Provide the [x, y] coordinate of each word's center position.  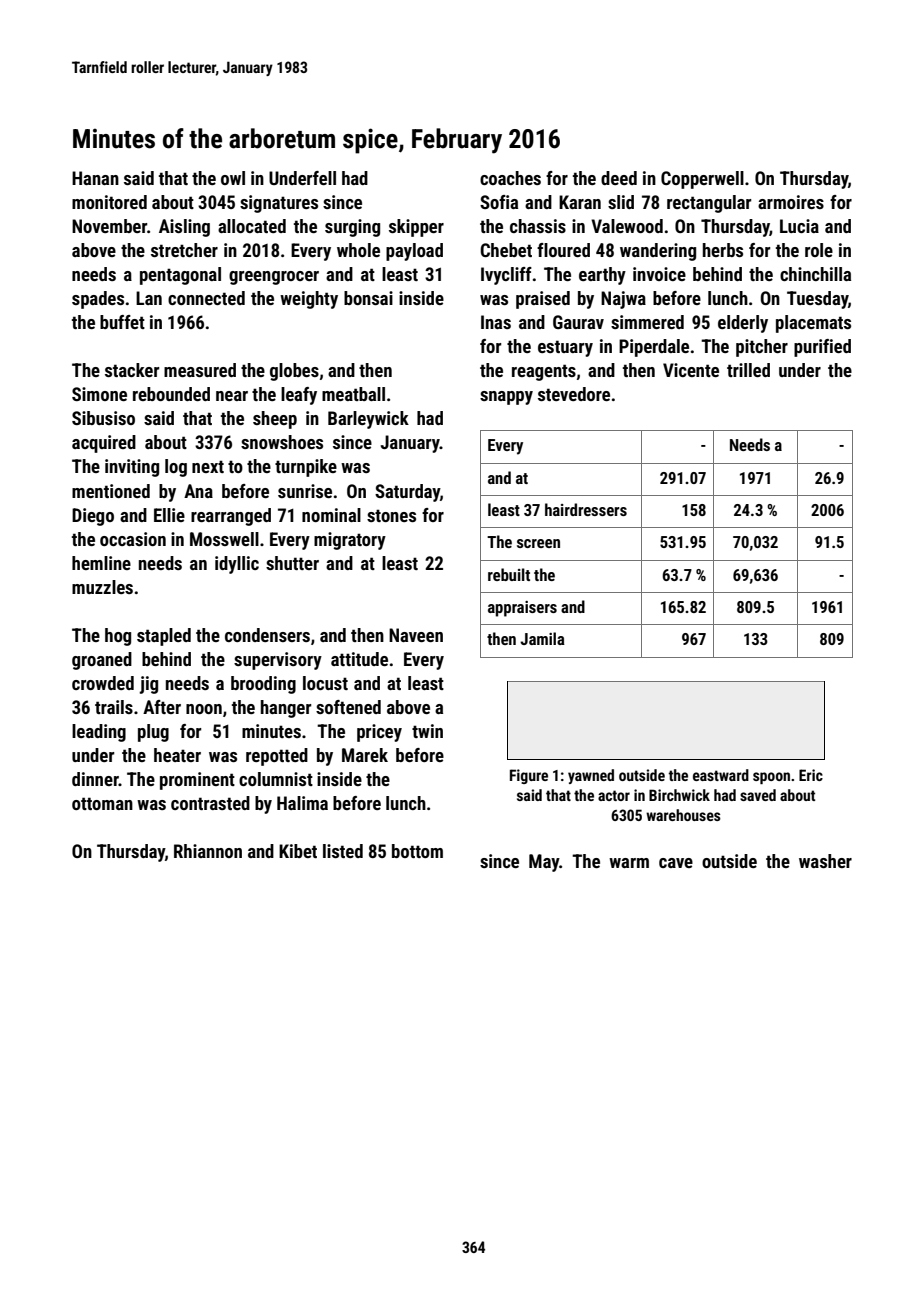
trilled [748, 370]
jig [148, 685]
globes [294, 372]
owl [233, 178]
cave [676, 863]
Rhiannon [208, 851]
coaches [510, 178]
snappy [506, 398]
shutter [292, 563]
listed [343, 851]
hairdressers [586, 509]
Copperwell [702, 180]
